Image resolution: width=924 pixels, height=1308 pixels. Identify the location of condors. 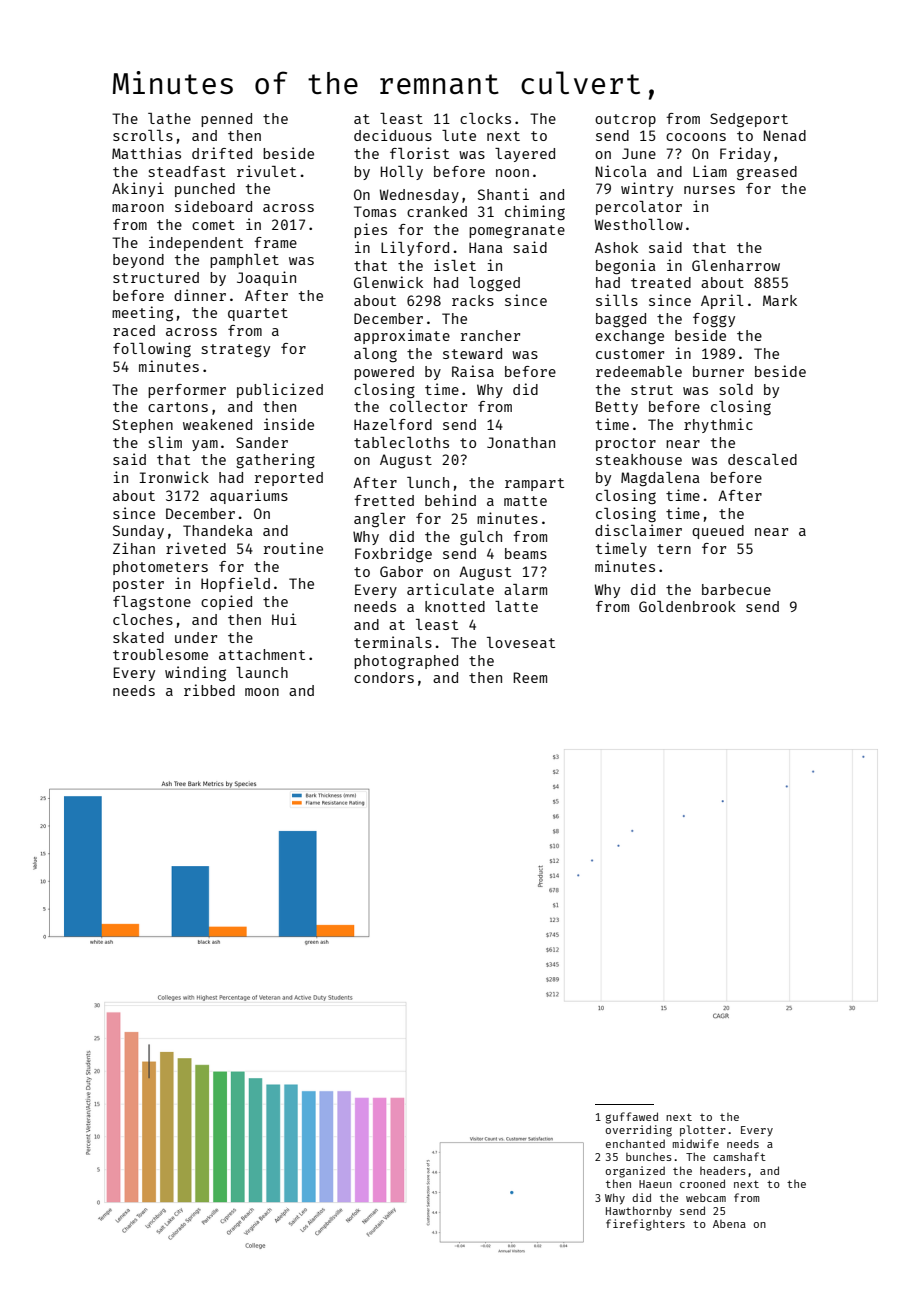
(384, 677).
